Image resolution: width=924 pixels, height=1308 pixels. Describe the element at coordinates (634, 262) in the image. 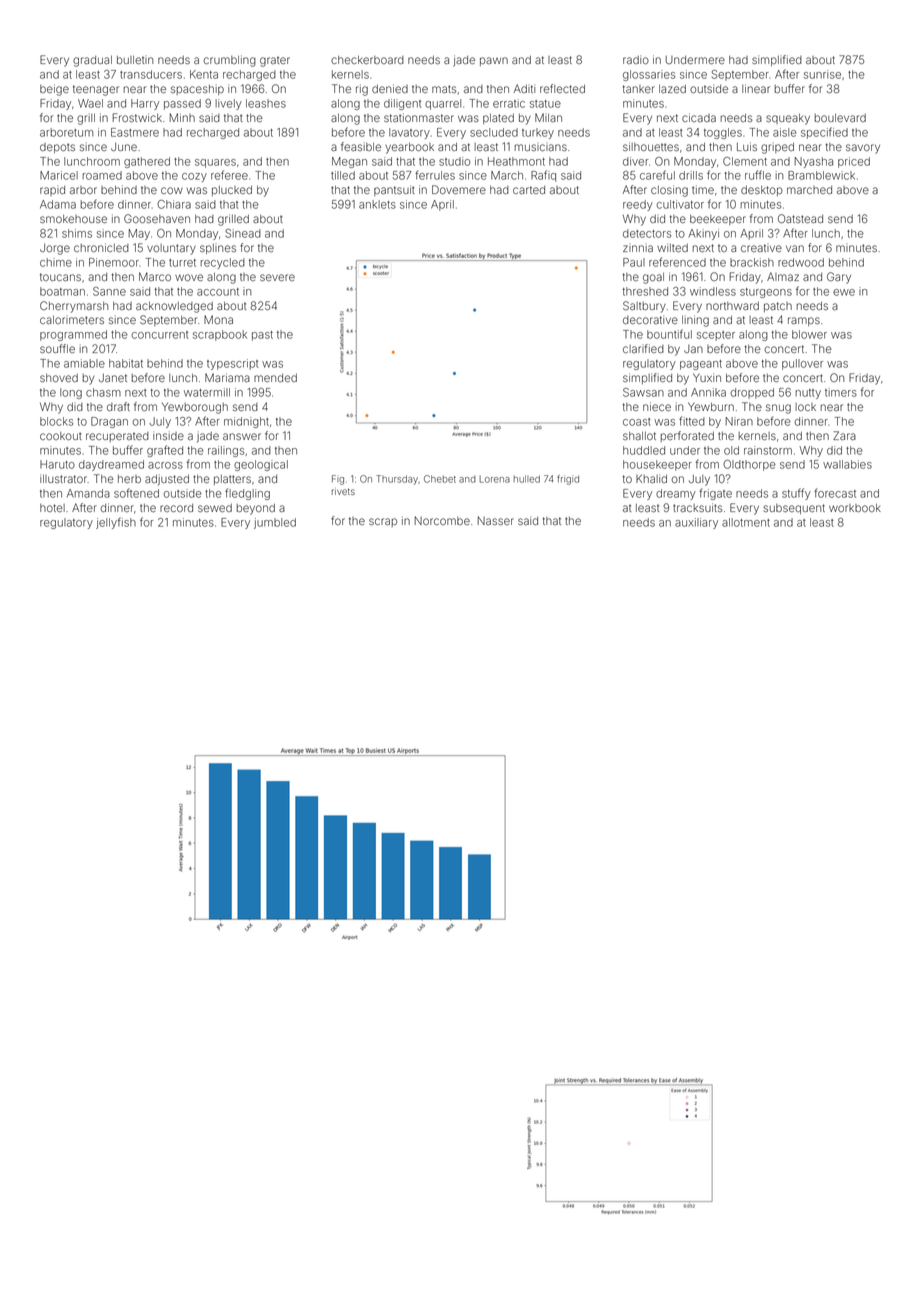

I see `Paul` at that location.
